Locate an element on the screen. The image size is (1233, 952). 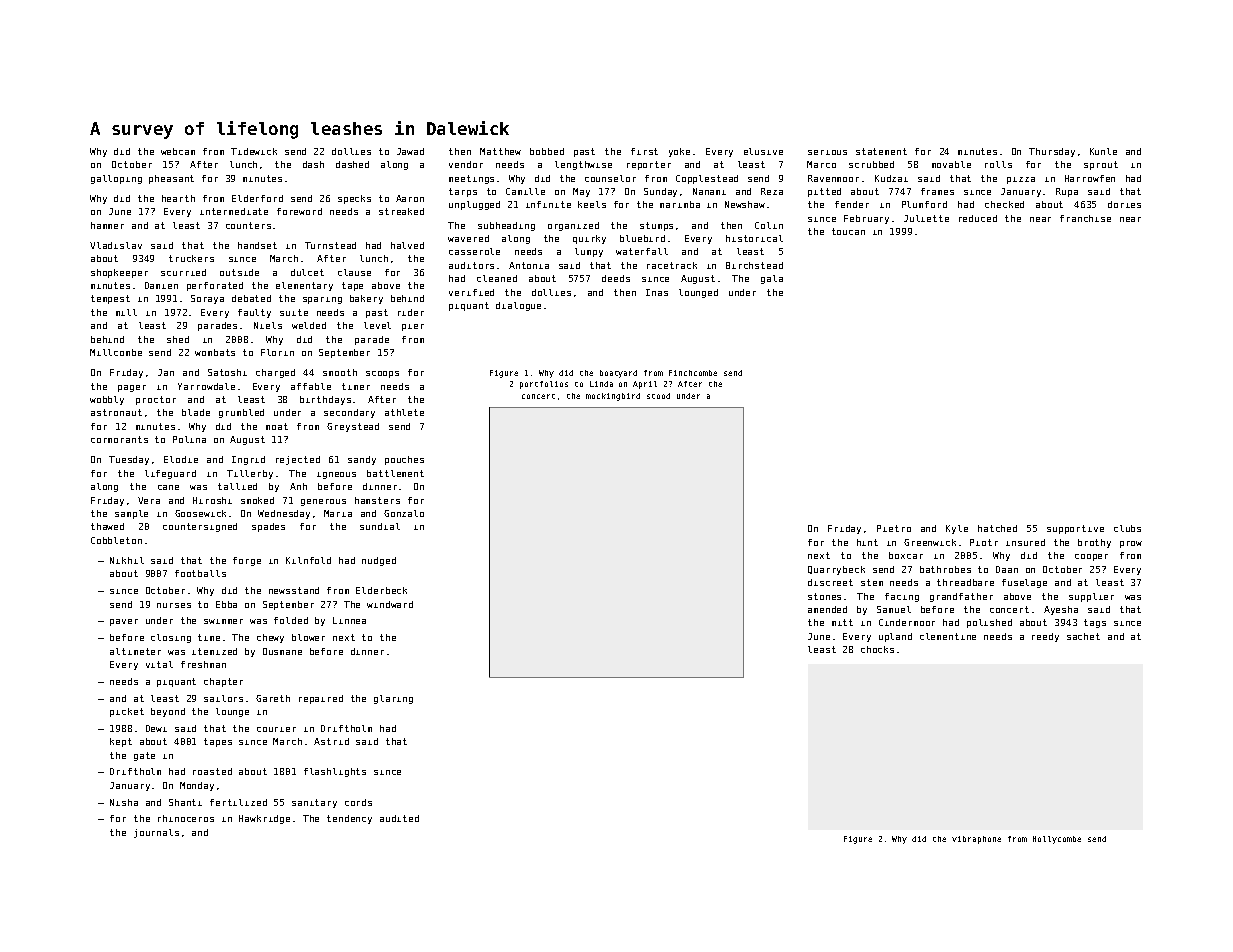
hatched is located at coordinates (997, 528).
